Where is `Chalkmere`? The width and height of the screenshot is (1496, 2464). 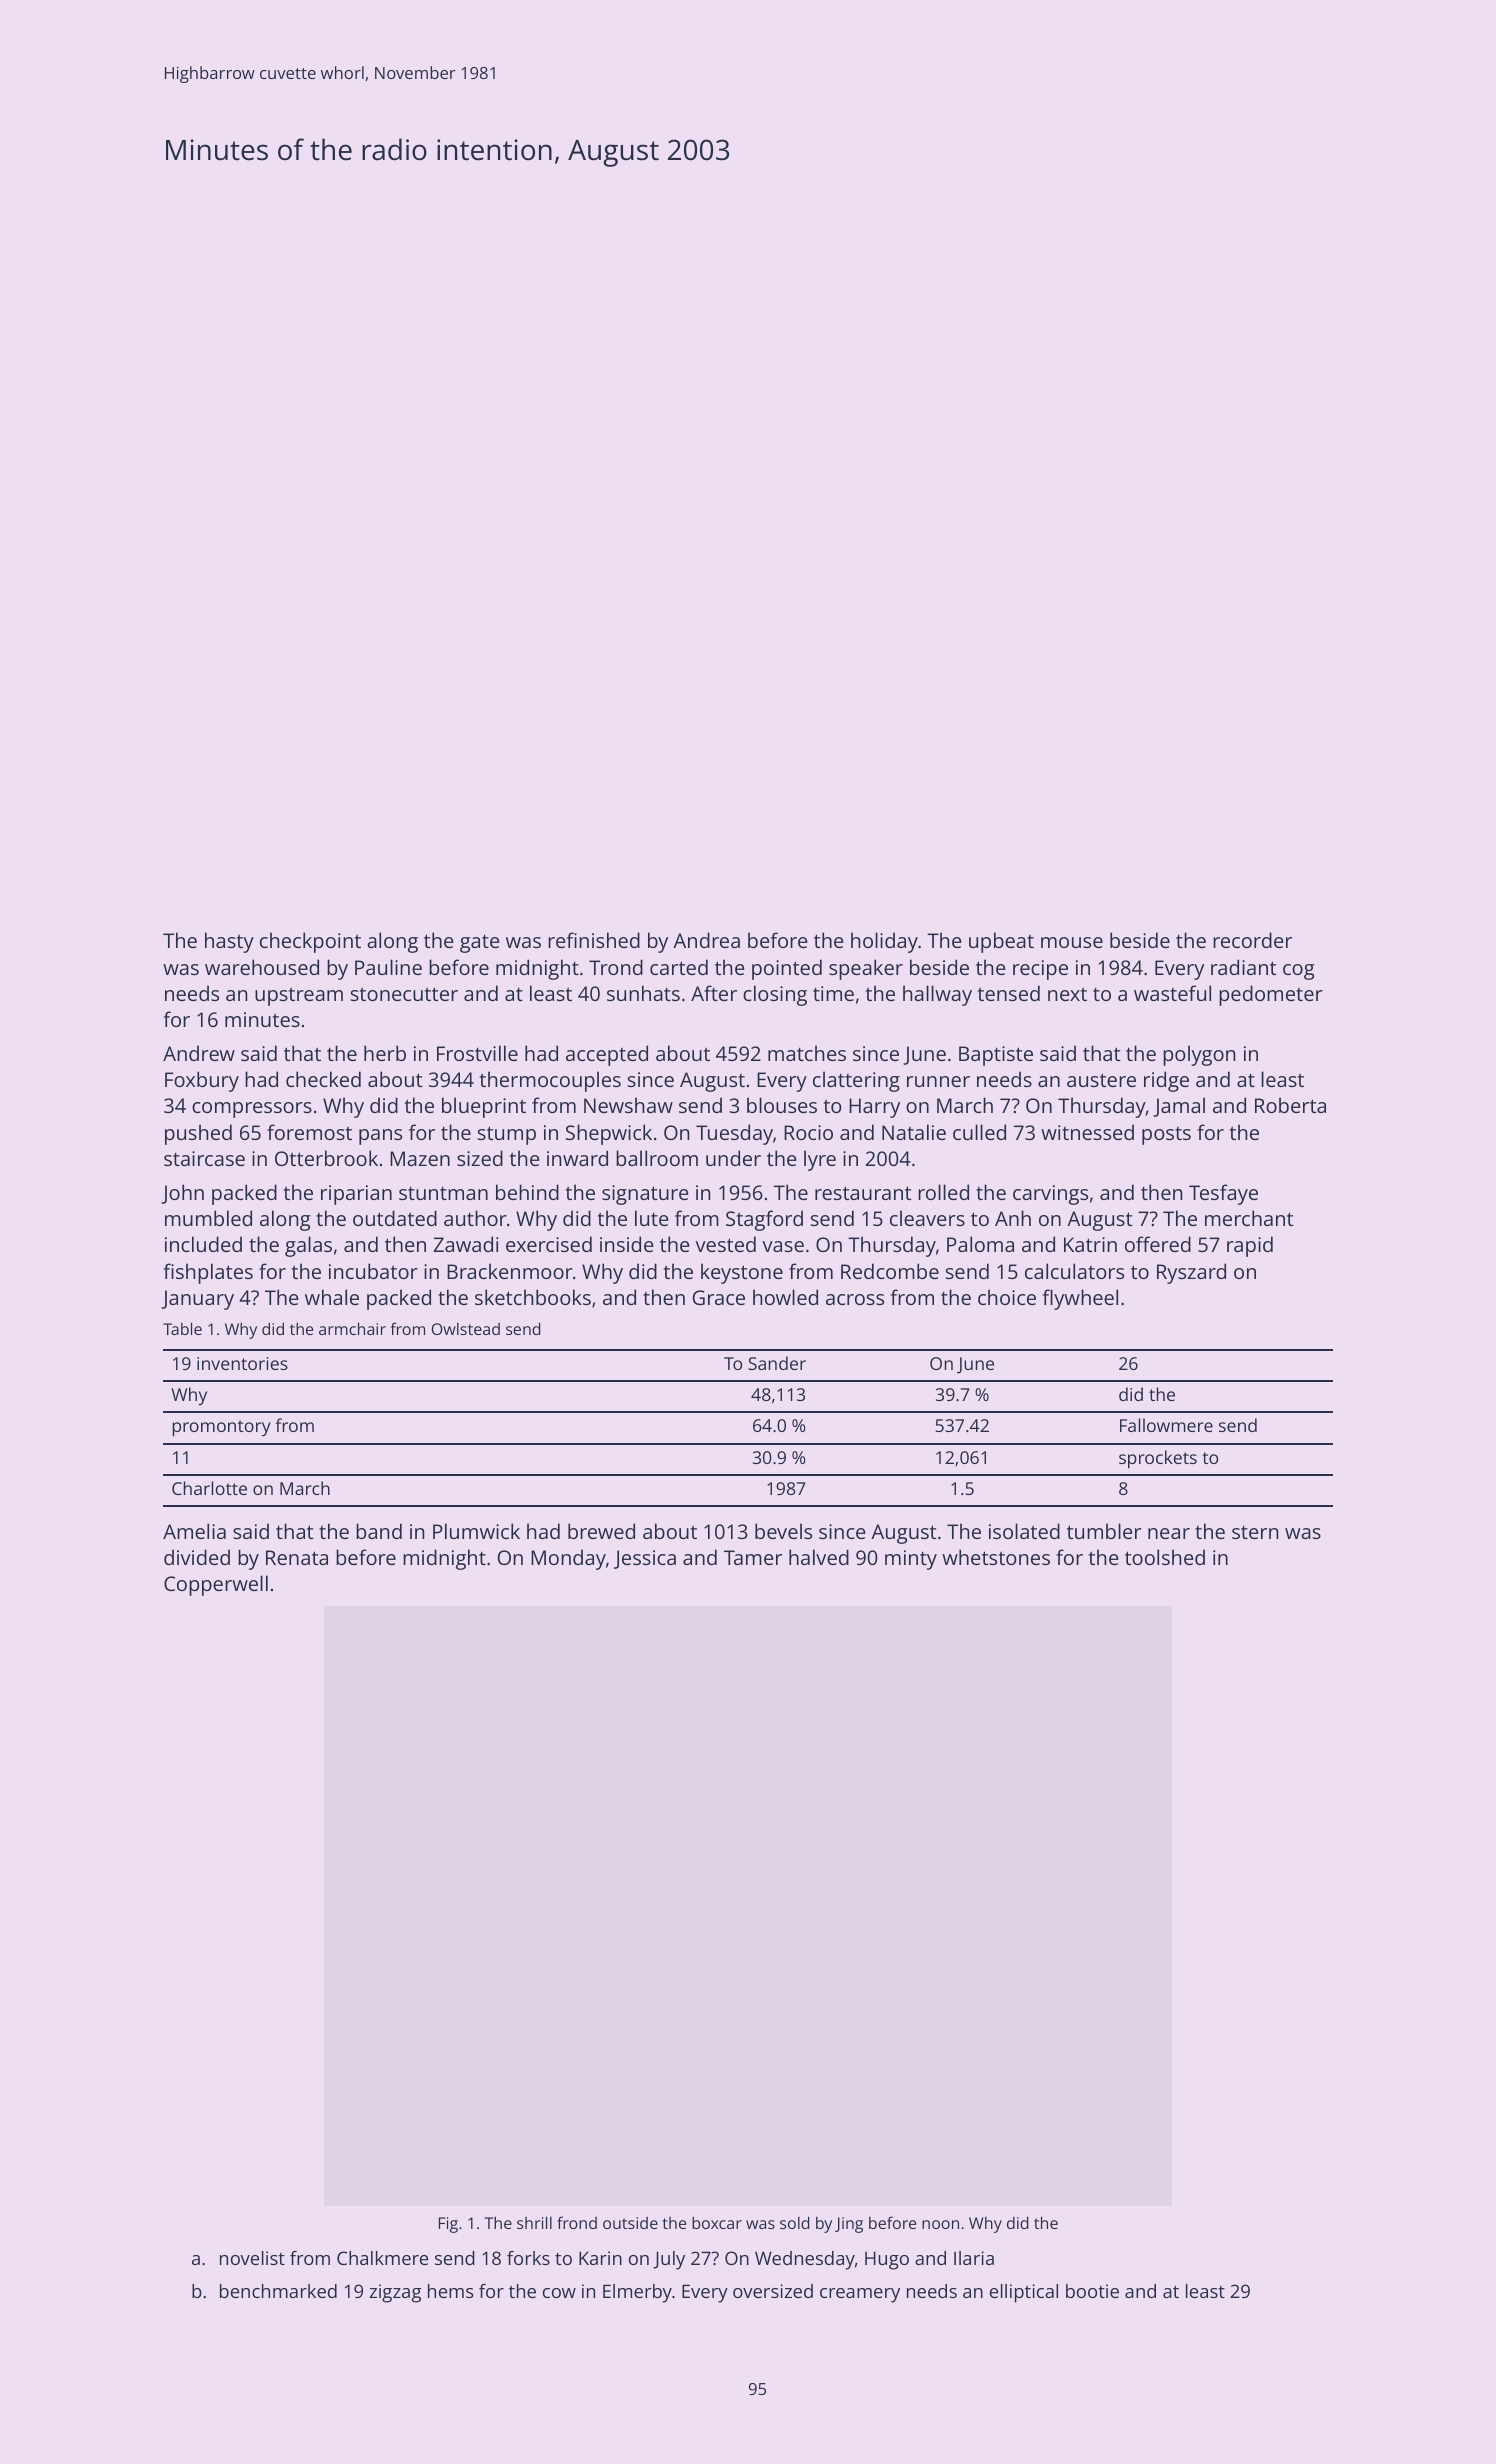 Chalkmere is located at coordinates (382, 2258).
